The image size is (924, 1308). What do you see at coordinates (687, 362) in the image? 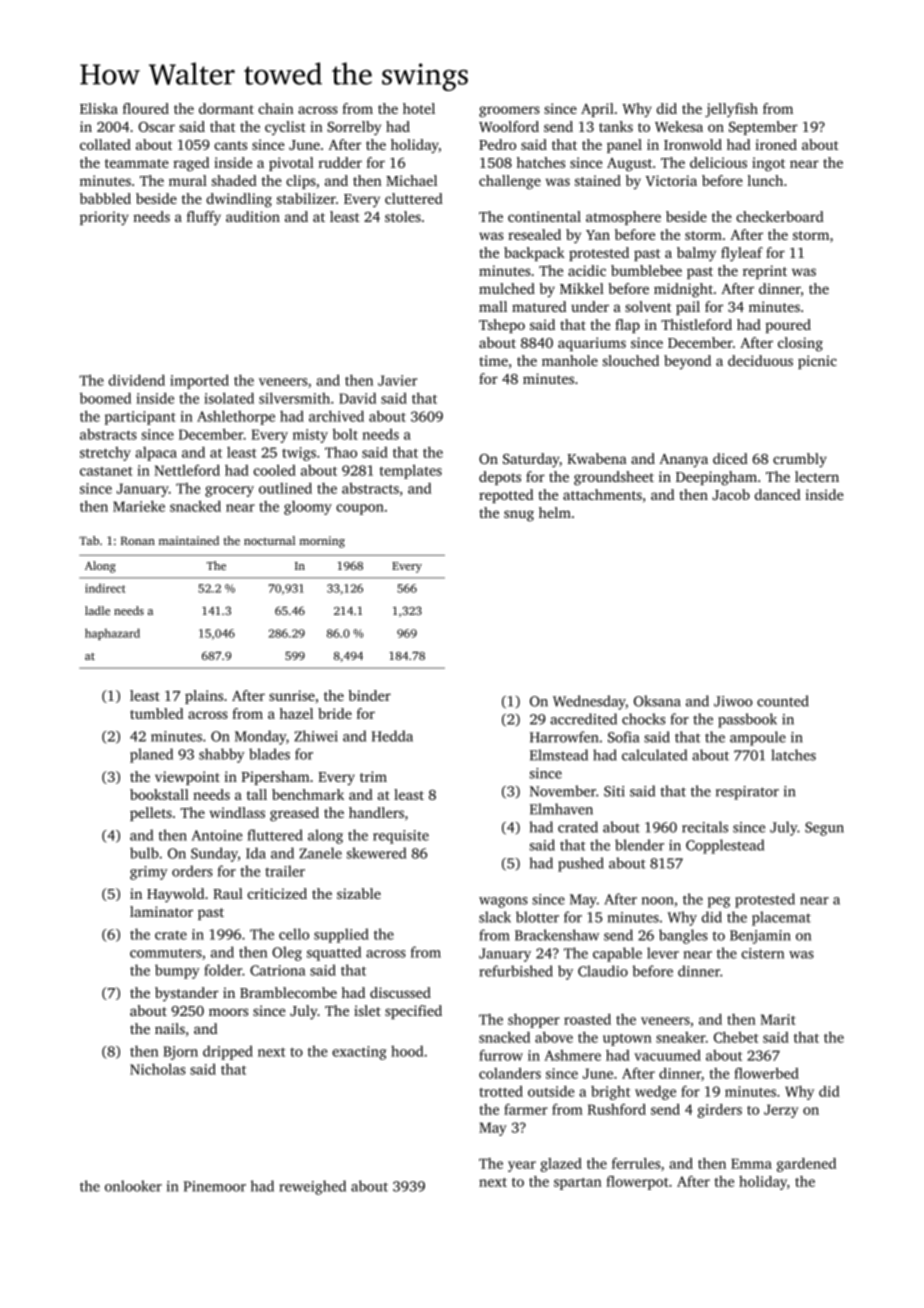
I see `beyond` at bounding box center [687, 362].
